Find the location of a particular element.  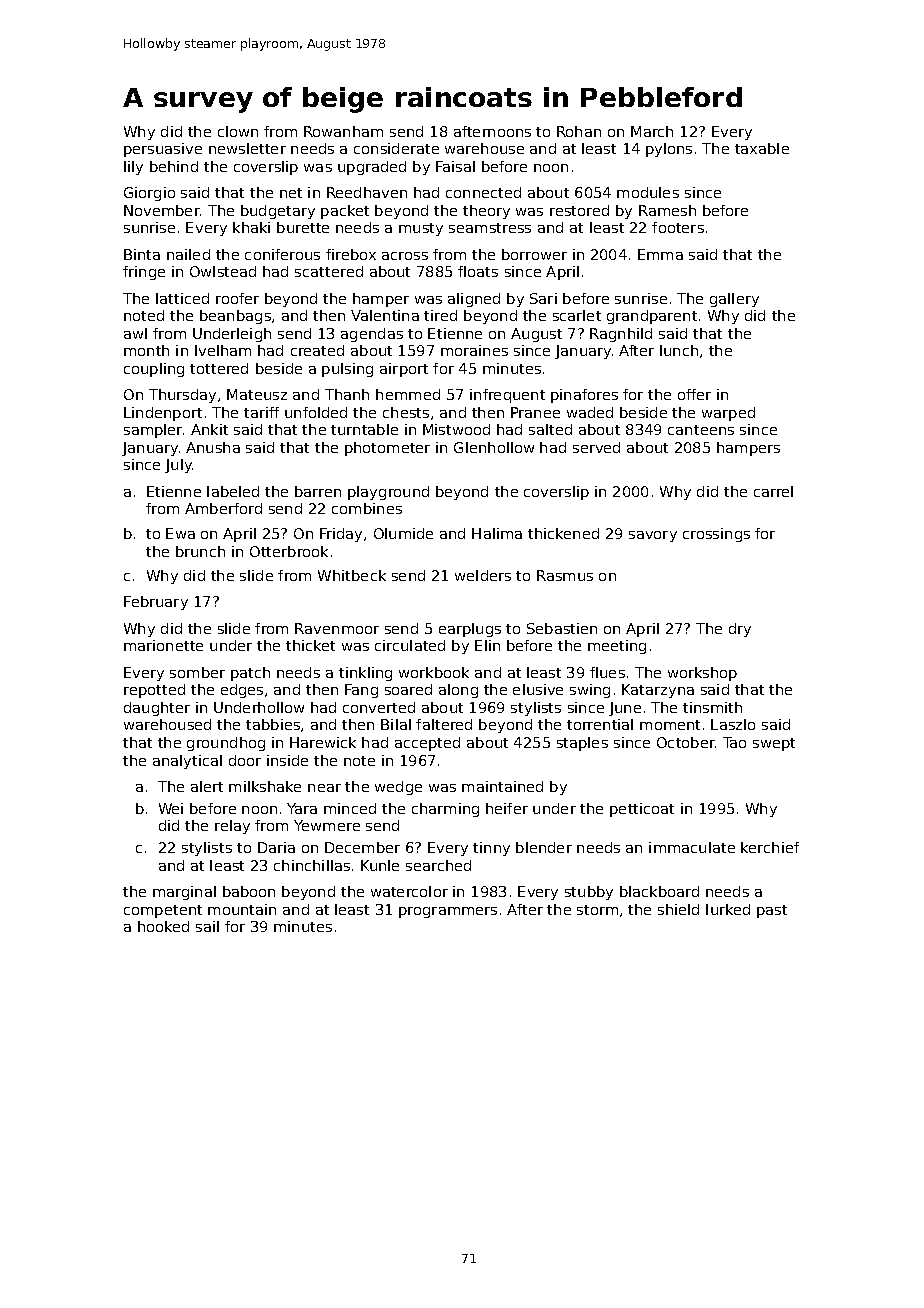

Amberford is located at coordinates (223, 508).
